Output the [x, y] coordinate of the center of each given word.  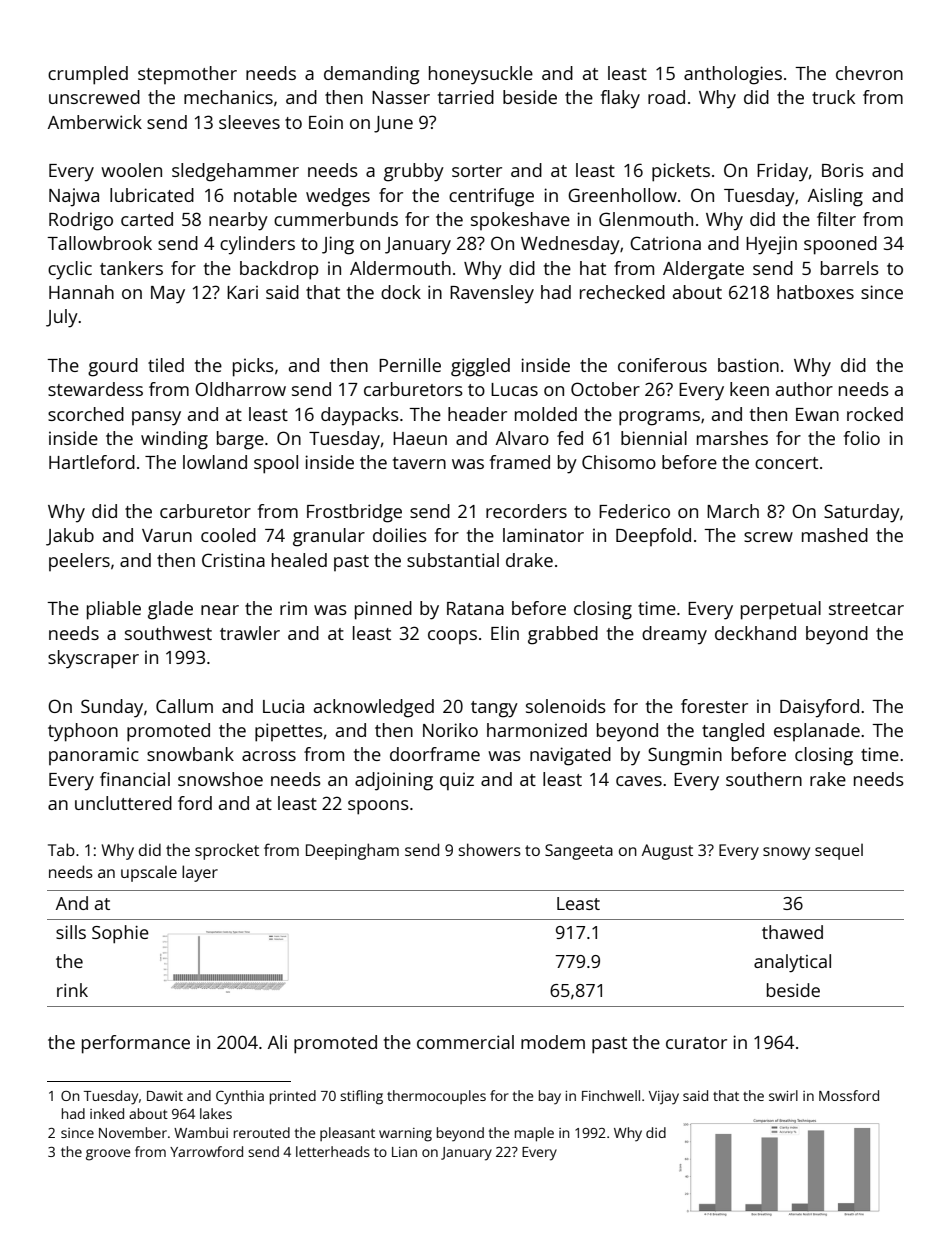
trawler [250, 633]
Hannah [81, 292]
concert [786, 463]
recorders [526, 511]
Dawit [165, 1096]
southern [764, 779]
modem [553, 1042]
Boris [843, 170]
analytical [792, 963]
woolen [131, 170]
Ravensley [492, 294]
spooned [840, 245]
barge [240, 440]
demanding [371, 75]
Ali [277, 1042]
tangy [494, 709]
